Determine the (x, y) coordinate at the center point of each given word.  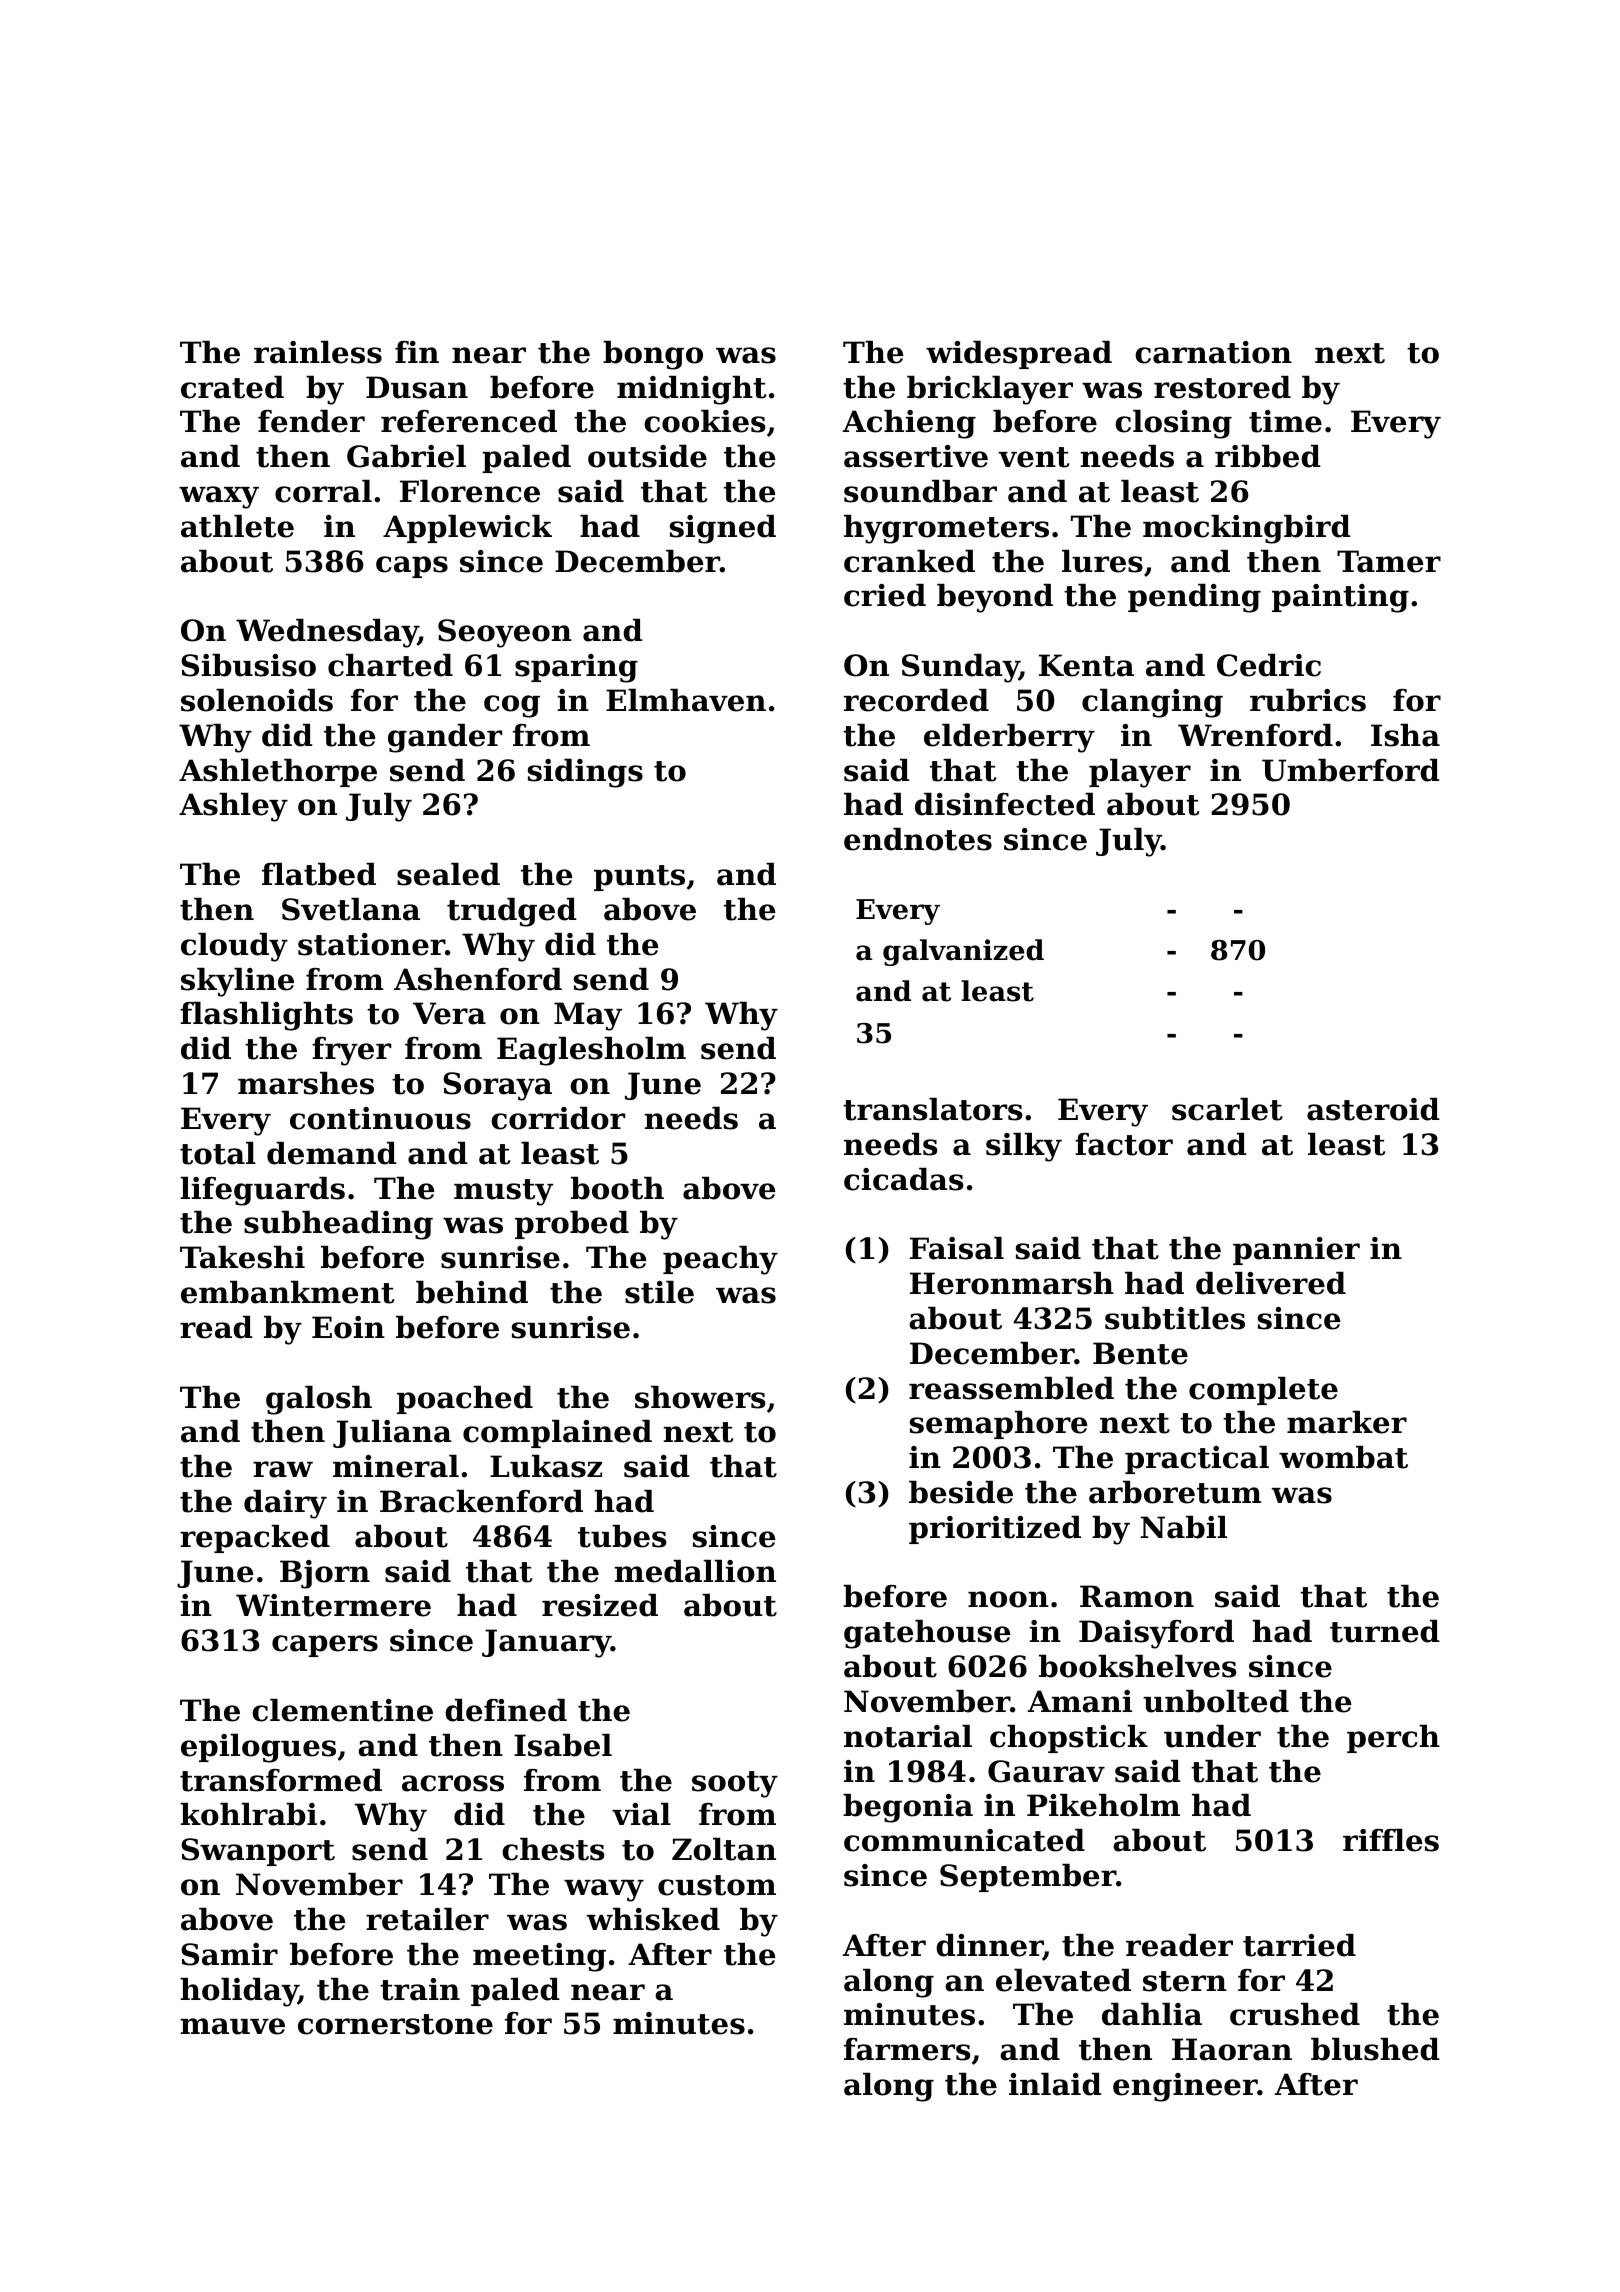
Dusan (417, 387)
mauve (232, 2026)
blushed (1375, 2049)
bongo (653, 355)
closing (1173, 424)
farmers (907, 2049)
